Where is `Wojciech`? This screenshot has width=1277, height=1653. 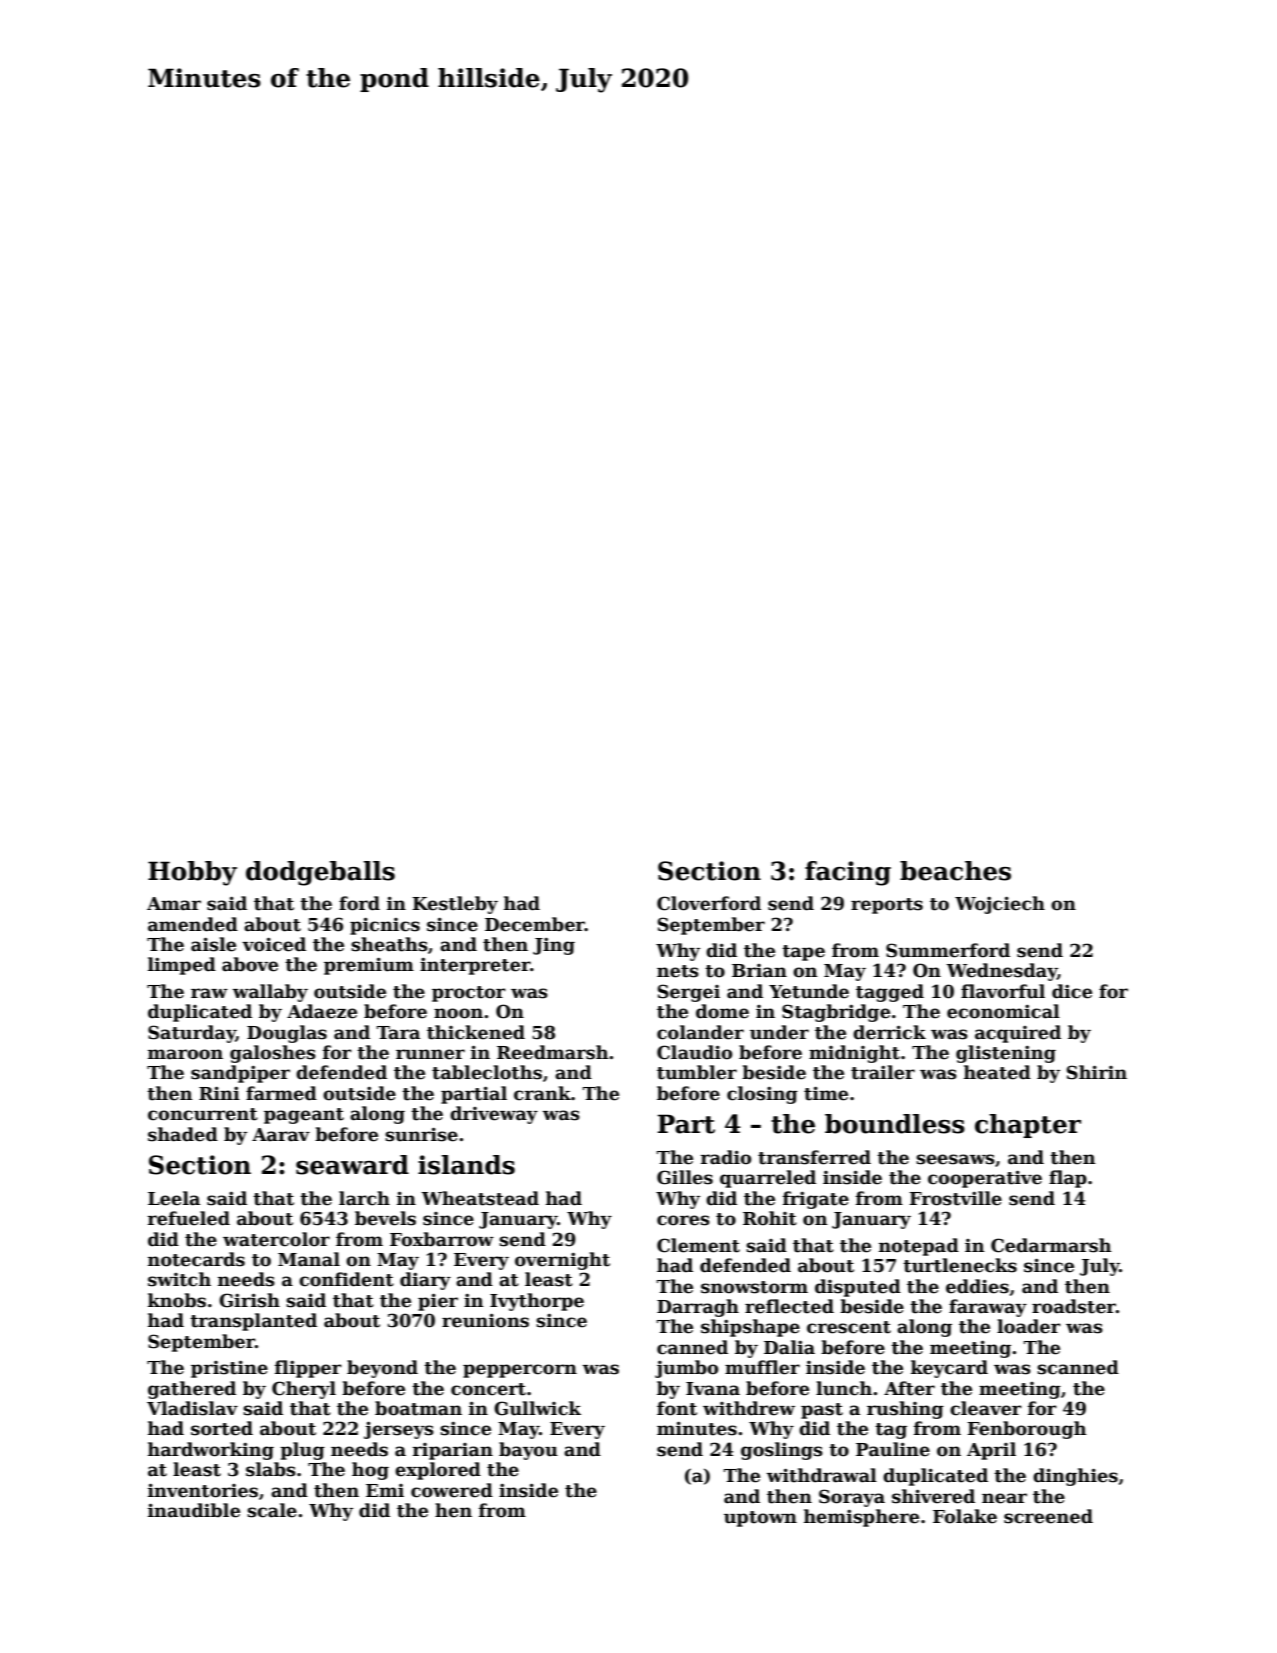
Wojciech is located at coordinates (1000, 905).
